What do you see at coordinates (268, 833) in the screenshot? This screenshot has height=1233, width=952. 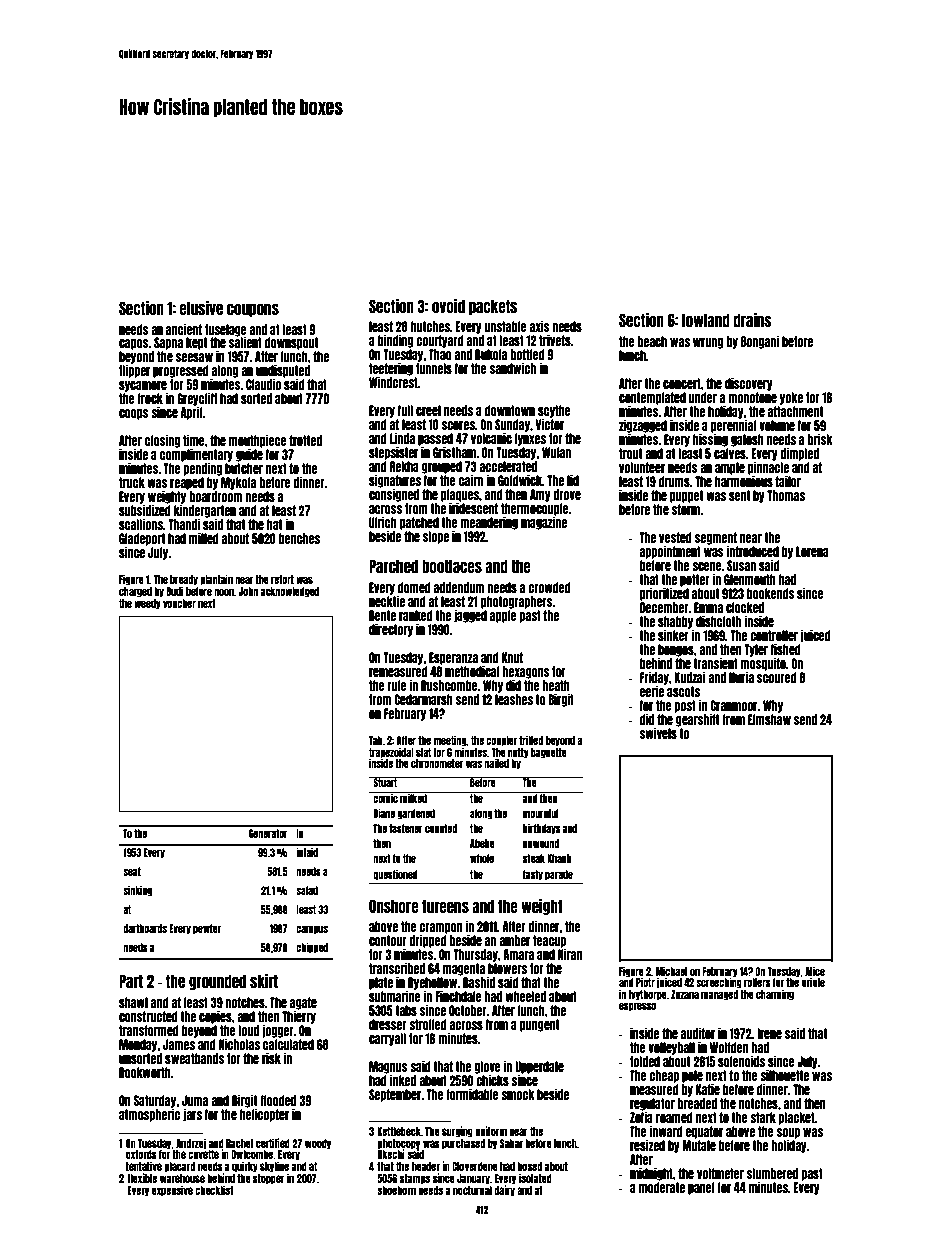 I see `Generator` at bounding box center [268, 833].
